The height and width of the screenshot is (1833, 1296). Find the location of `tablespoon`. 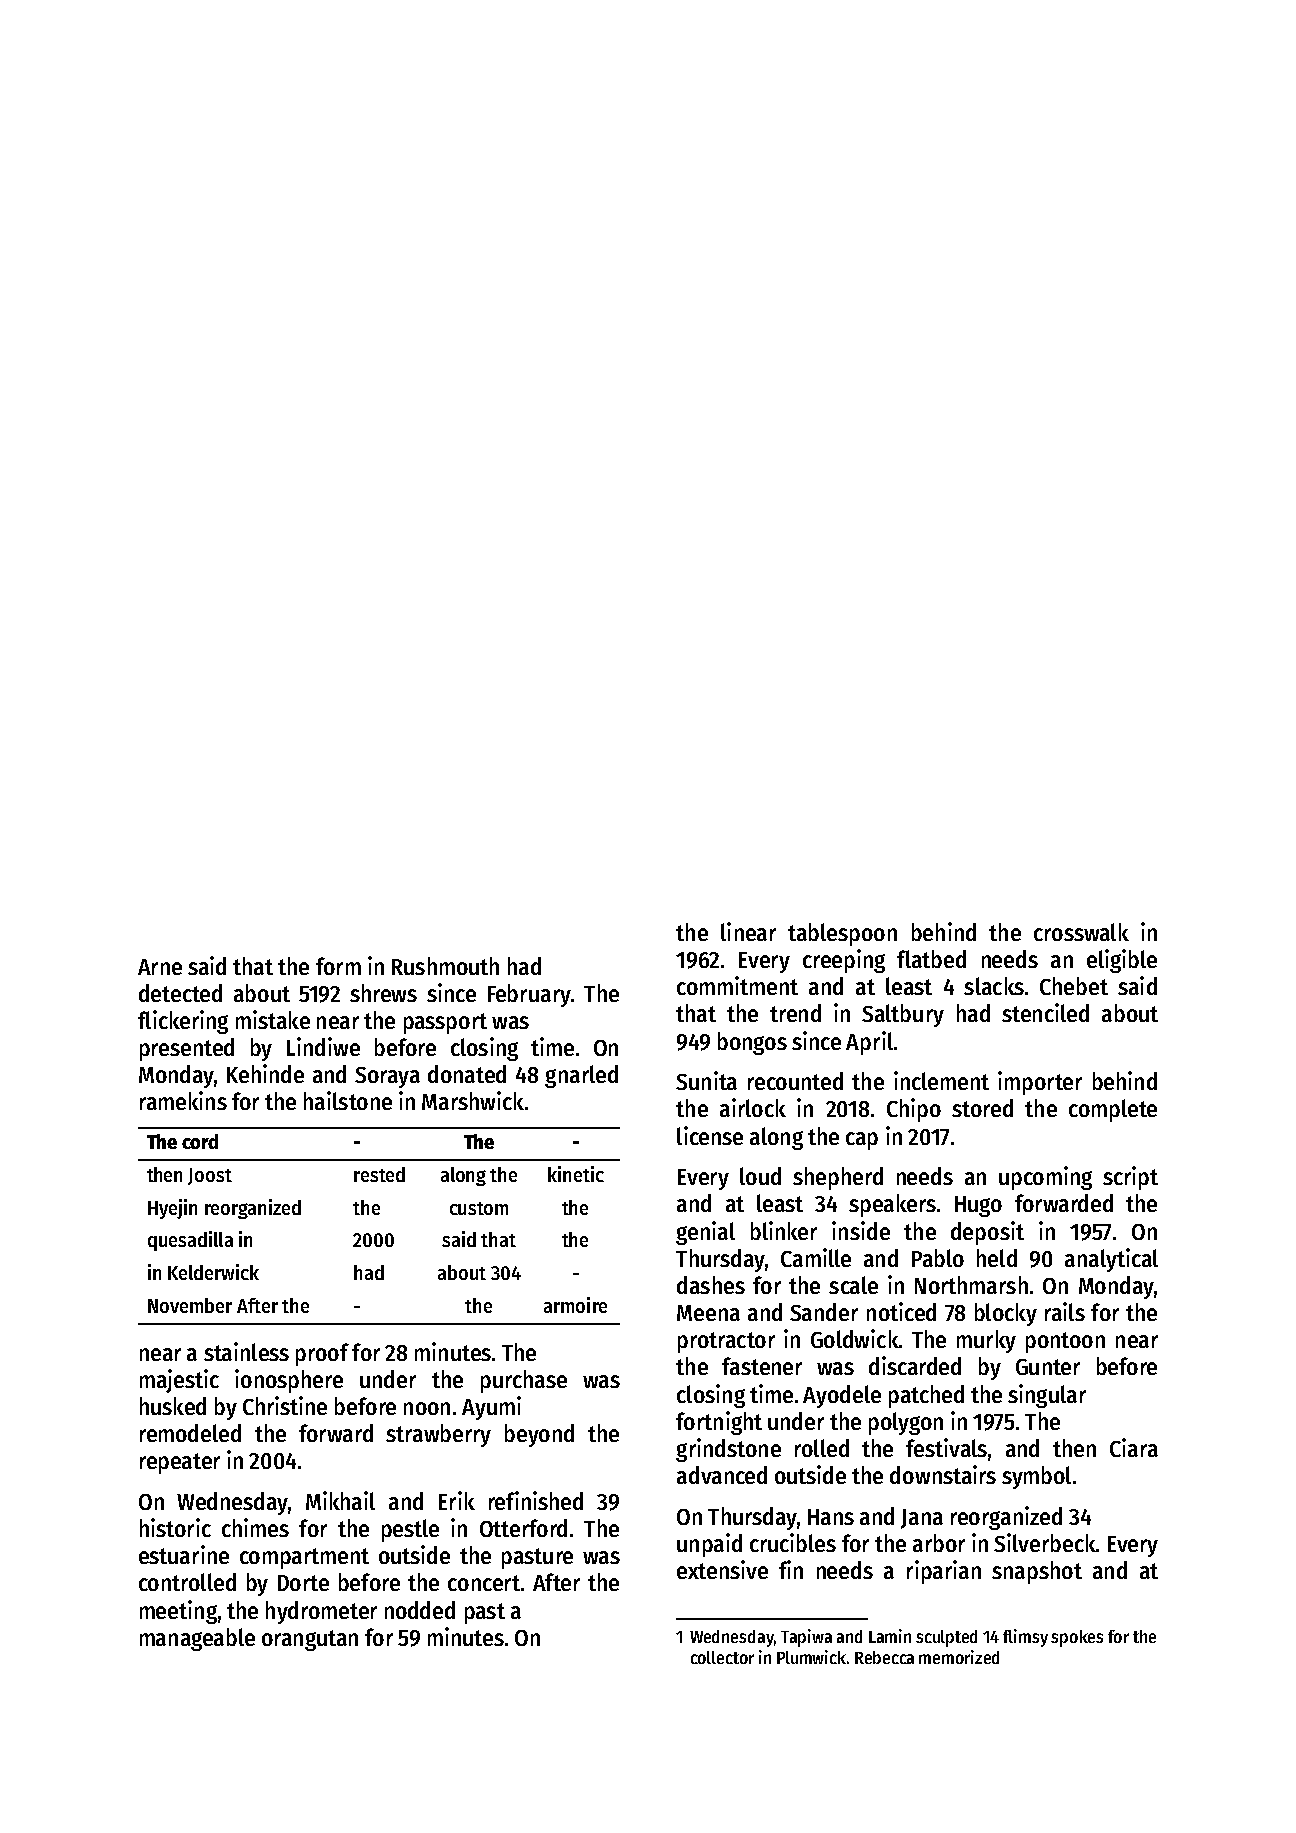

tablespoon is located at coordinates (842, 934).
